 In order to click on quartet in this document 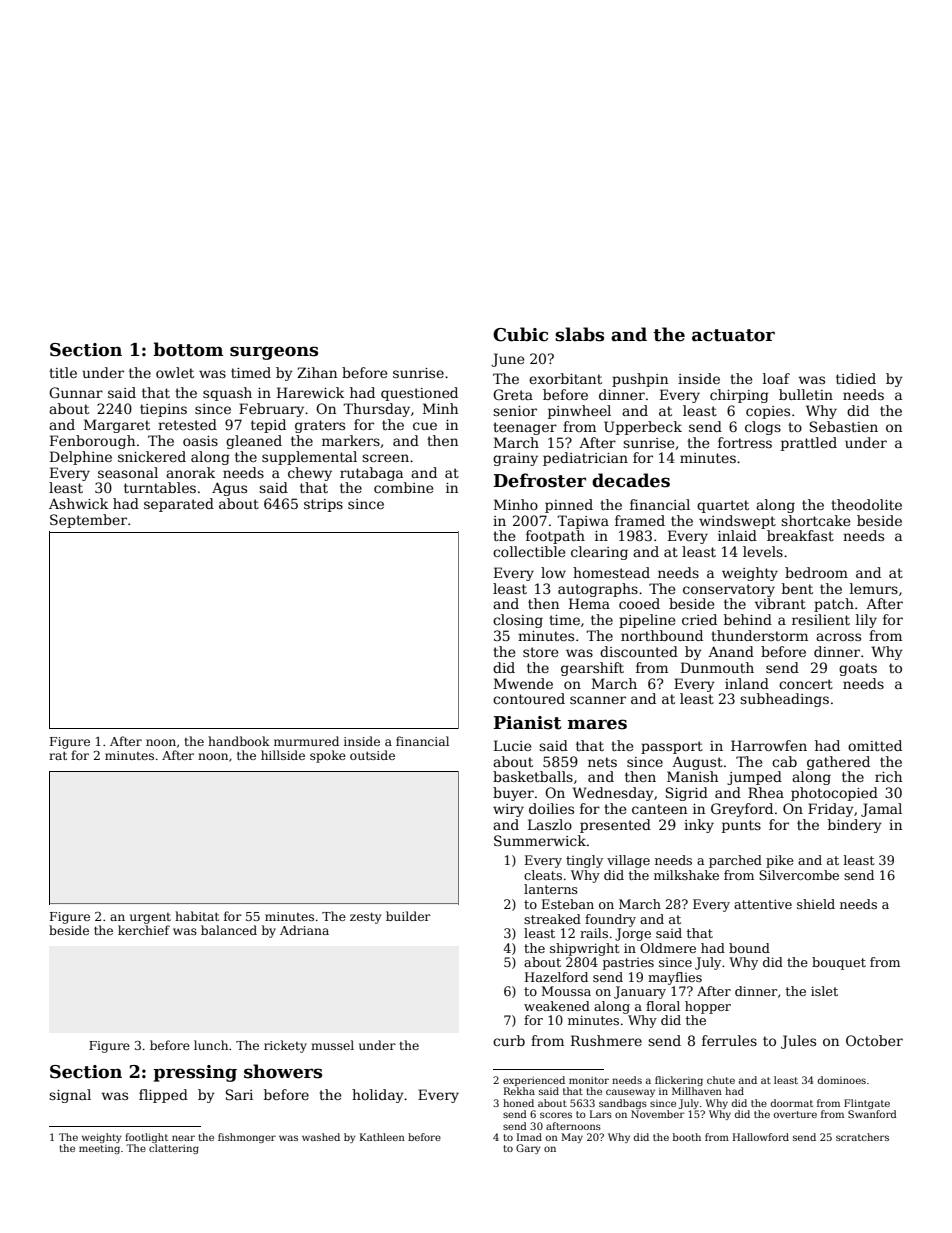, I will do `click(723, 506)`.
